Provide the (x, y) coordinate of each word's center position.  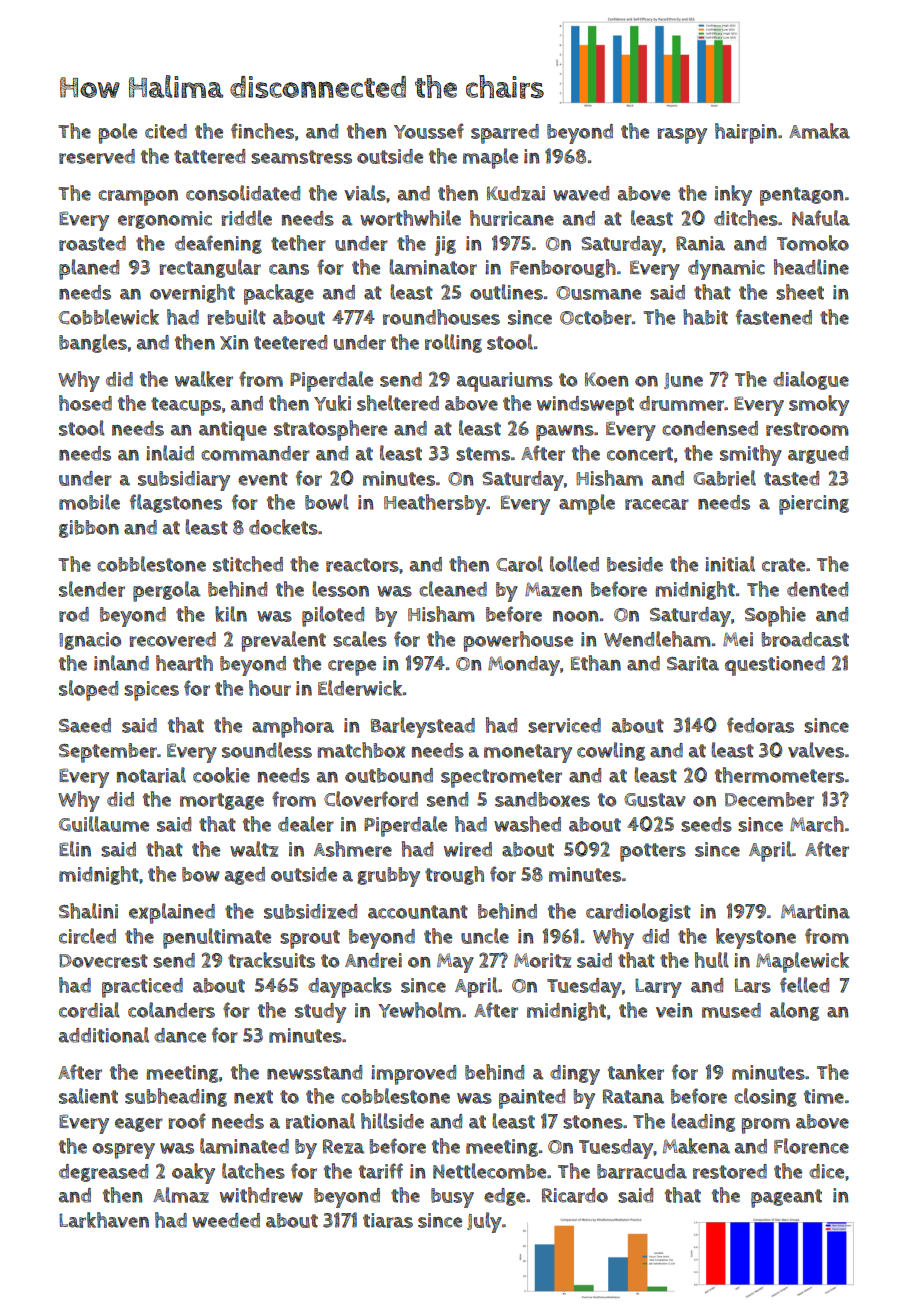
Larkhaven (104, 1220)
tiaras (388, 1220)
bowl (327, 502)
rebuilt (236, 317)
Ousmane (598, 293)
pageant (786, 1198)
